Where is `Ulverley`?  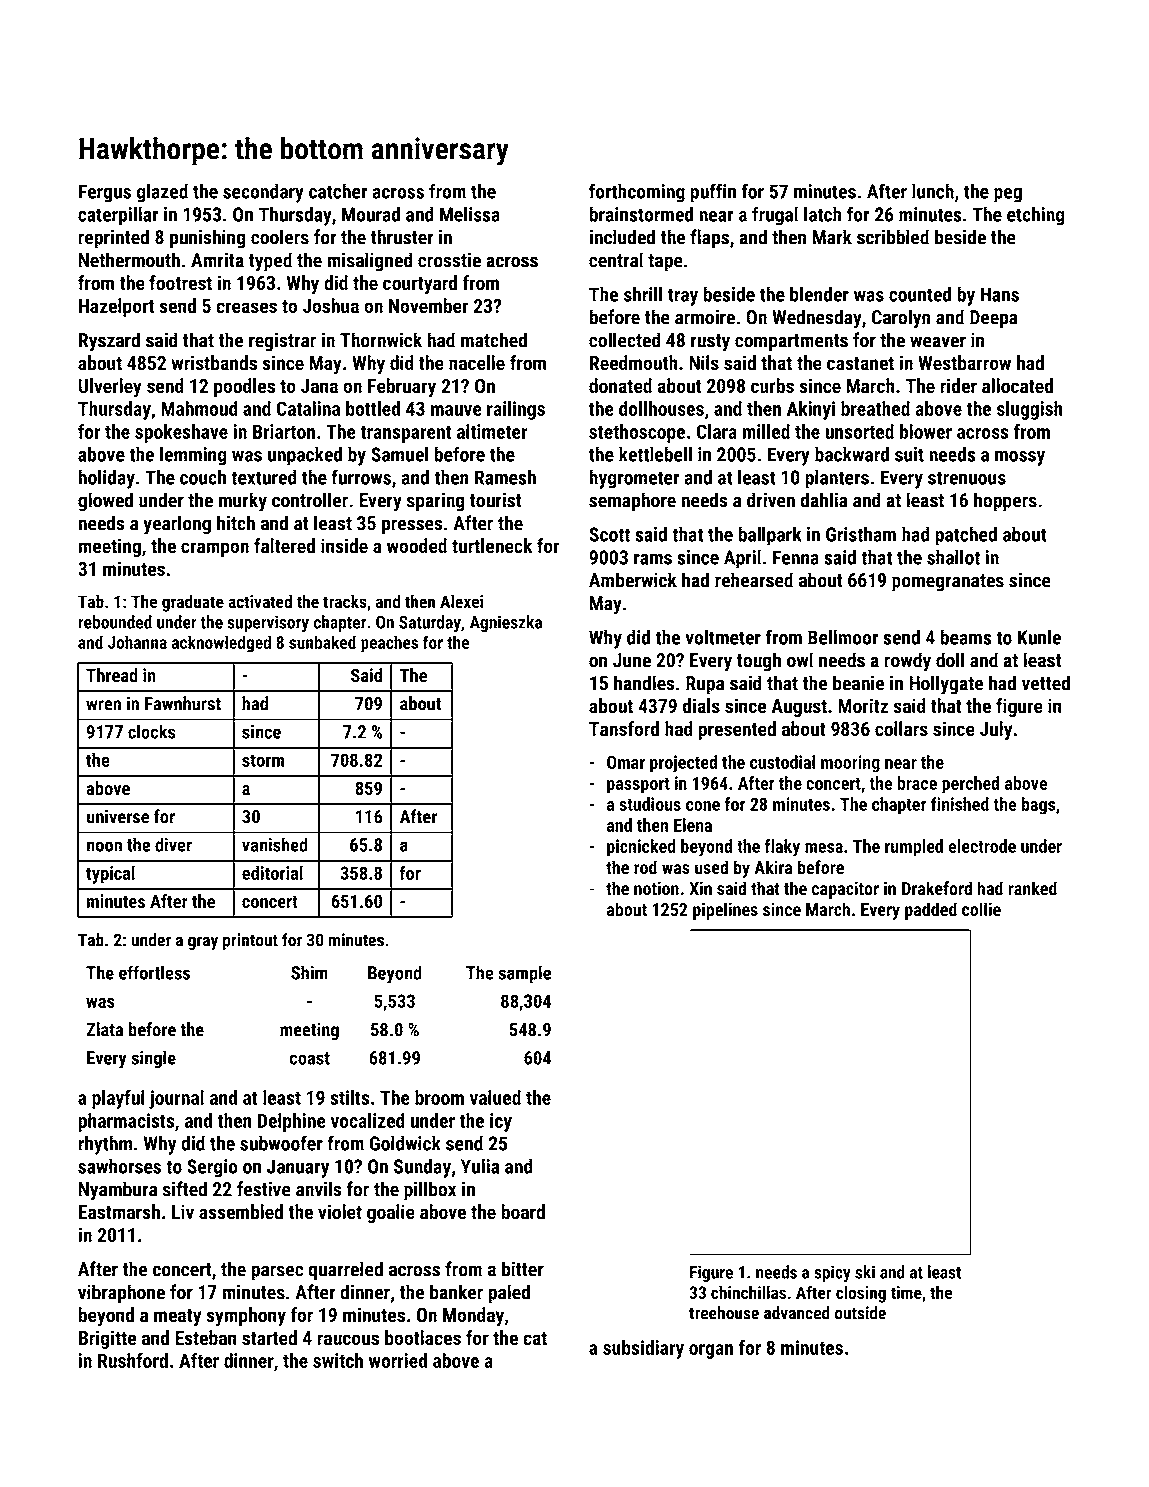 Ulverley is located at coordinates (110, 388).
